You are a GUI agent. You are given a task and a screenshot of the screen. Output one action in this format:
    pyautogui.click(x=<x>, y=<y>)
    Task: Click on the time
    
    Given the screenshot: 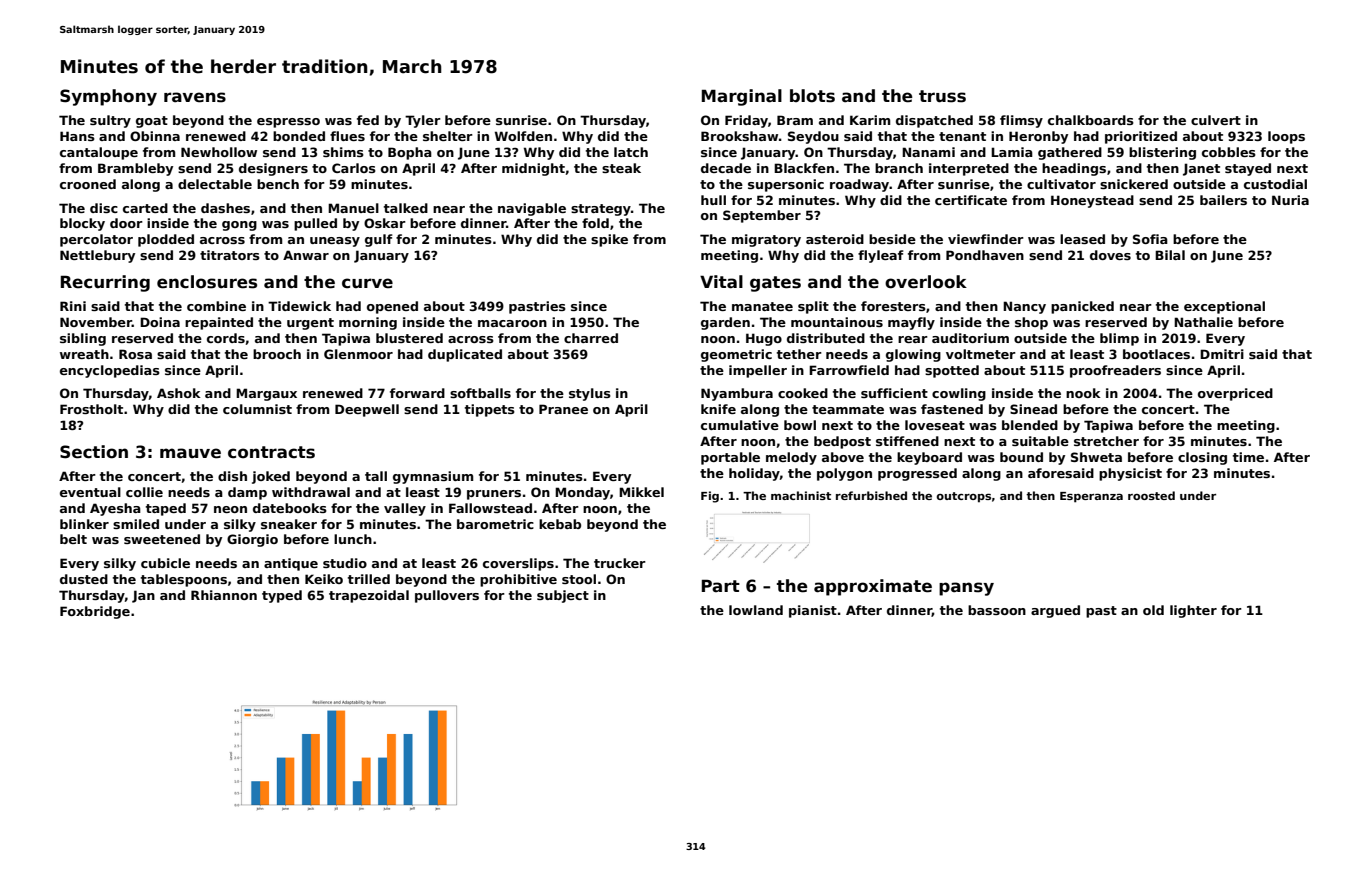 What is the action you would take?
    pyautogui.click(x=1248, y=457)
